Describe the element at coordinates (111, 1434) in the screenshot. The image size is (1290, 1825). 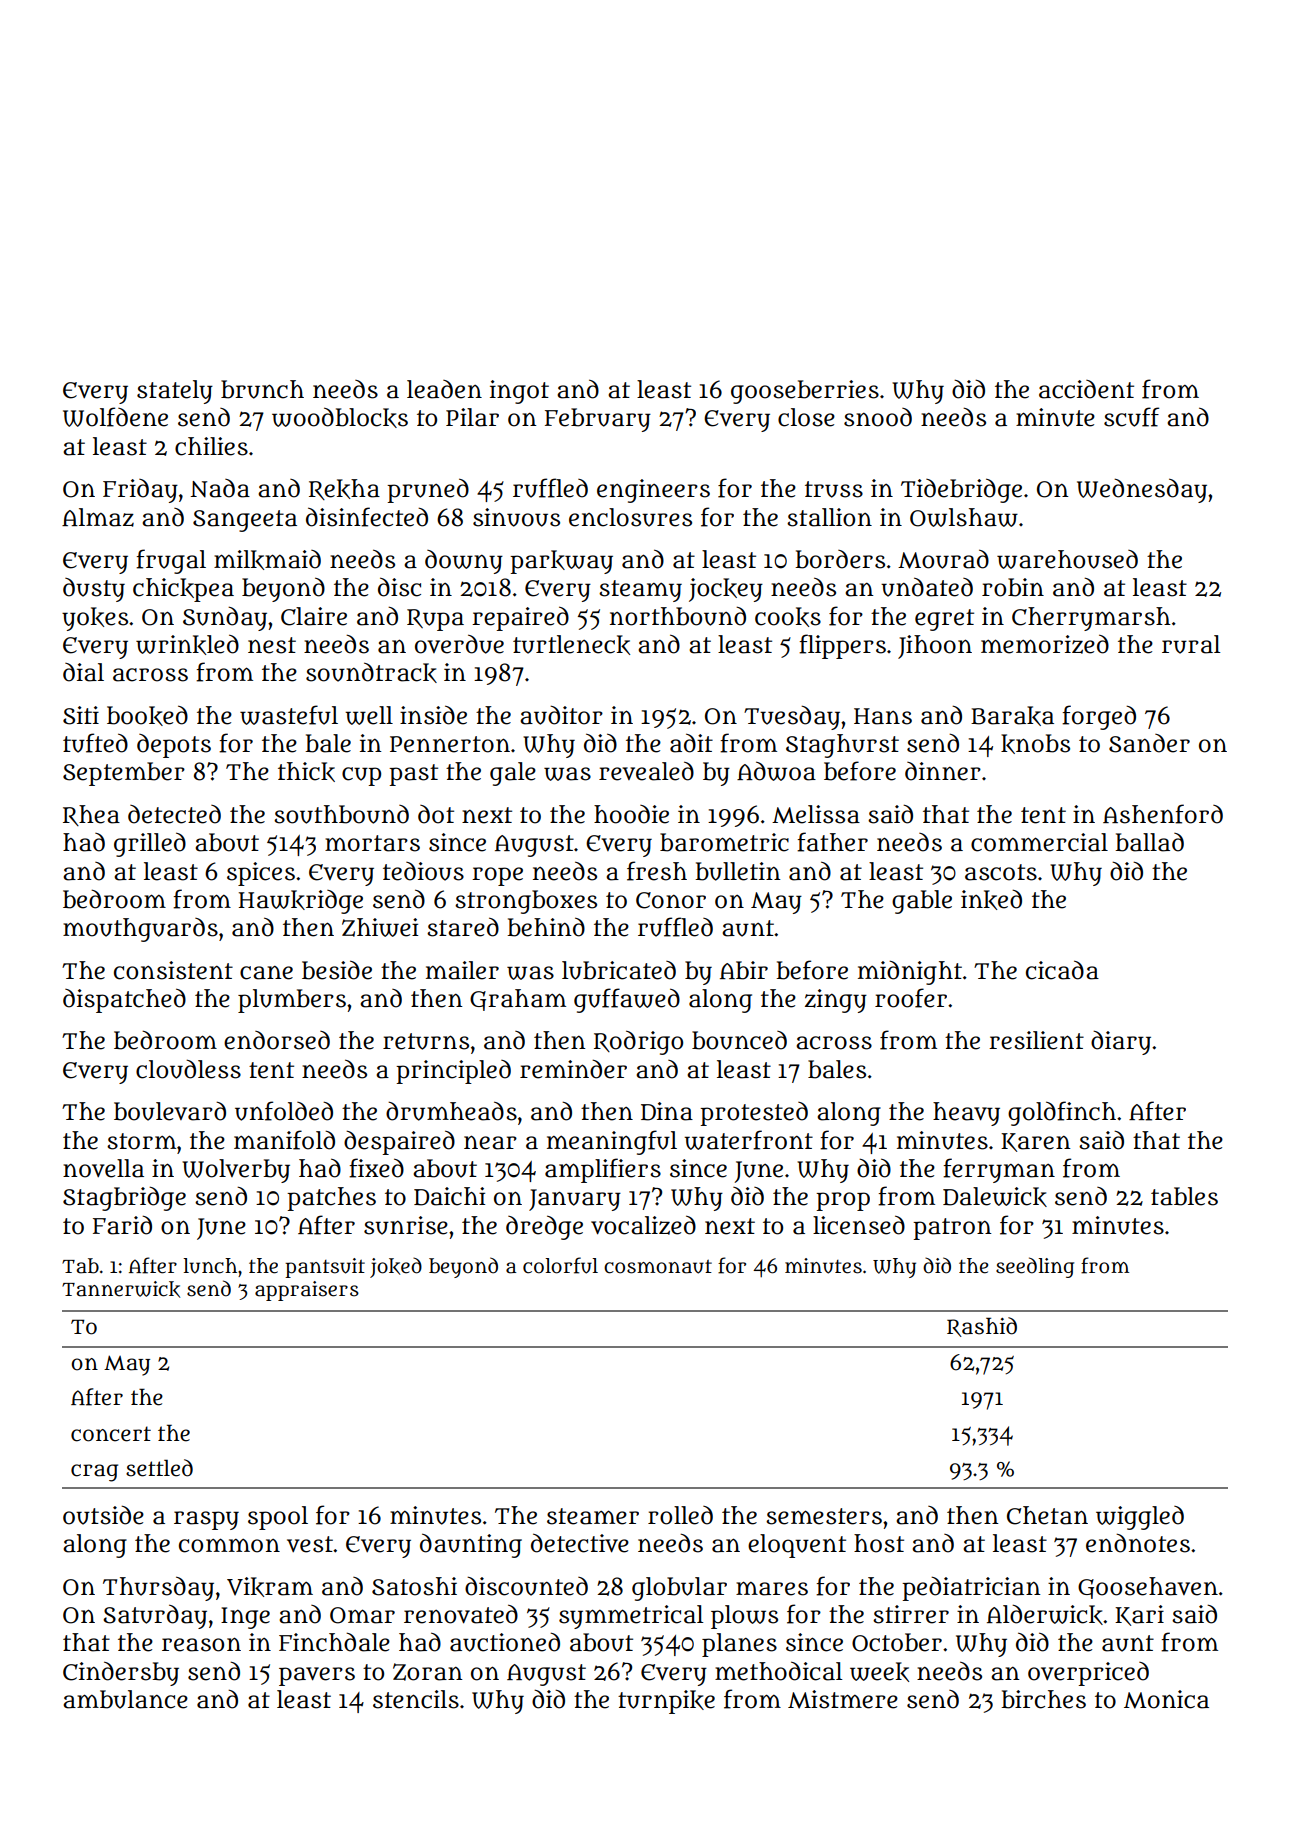
I see `concert` at that location.
